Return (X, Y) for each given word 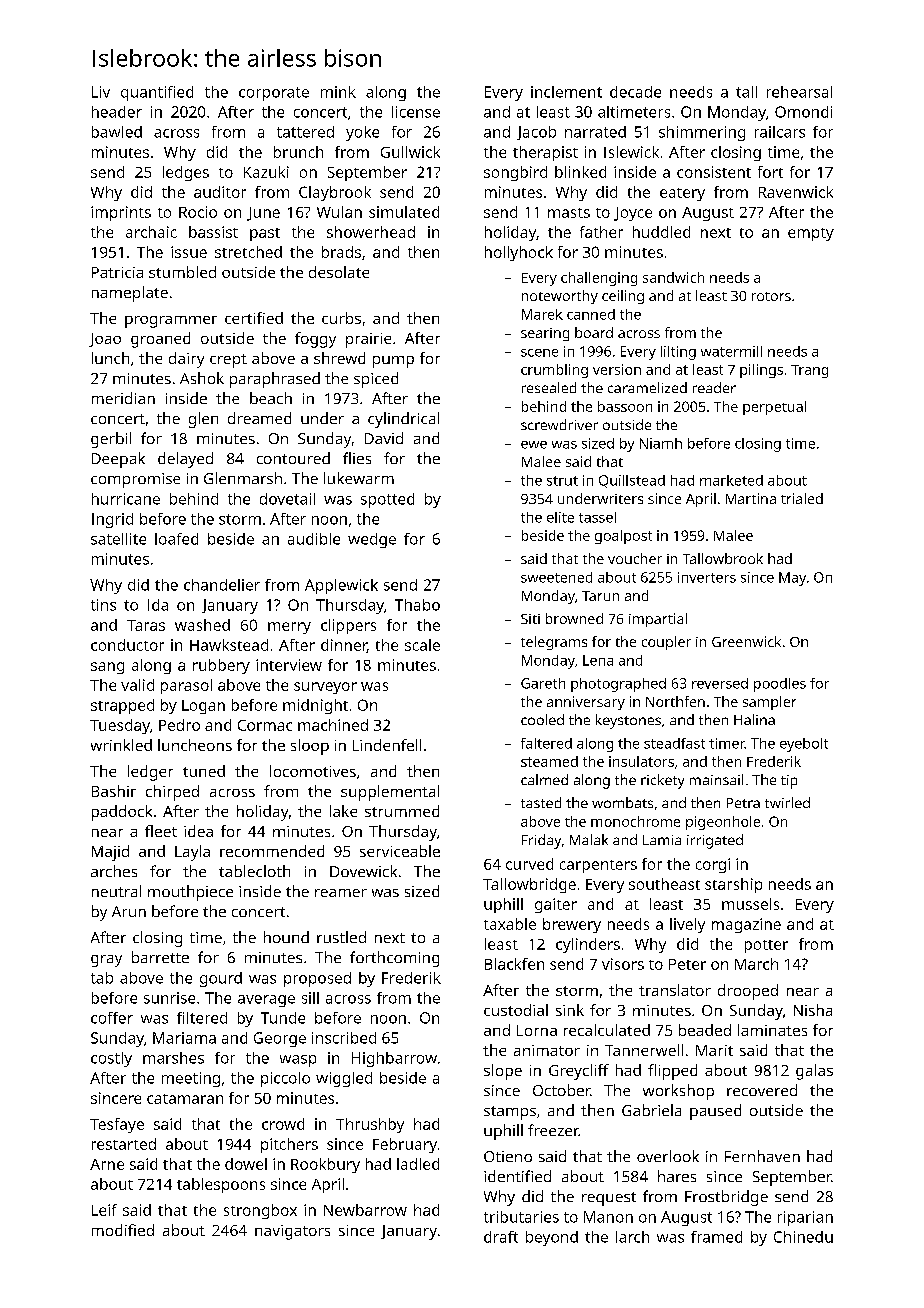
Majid (110, 853)
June (263, 214)
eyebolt (804, 745)
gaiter (556, 905)
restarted (124, 1144)
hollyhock (519, 253)
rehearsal (799, 92)
